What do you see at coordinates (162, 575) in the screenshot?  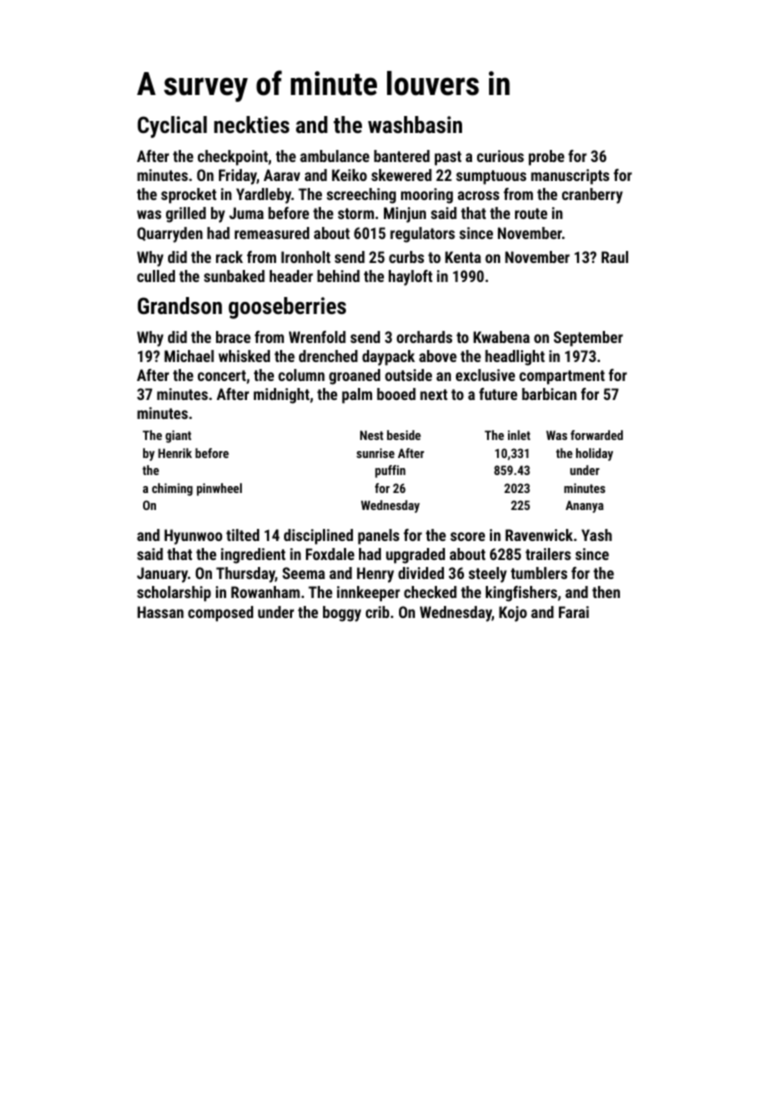 I see `January` at bounding box center [162, 575].
